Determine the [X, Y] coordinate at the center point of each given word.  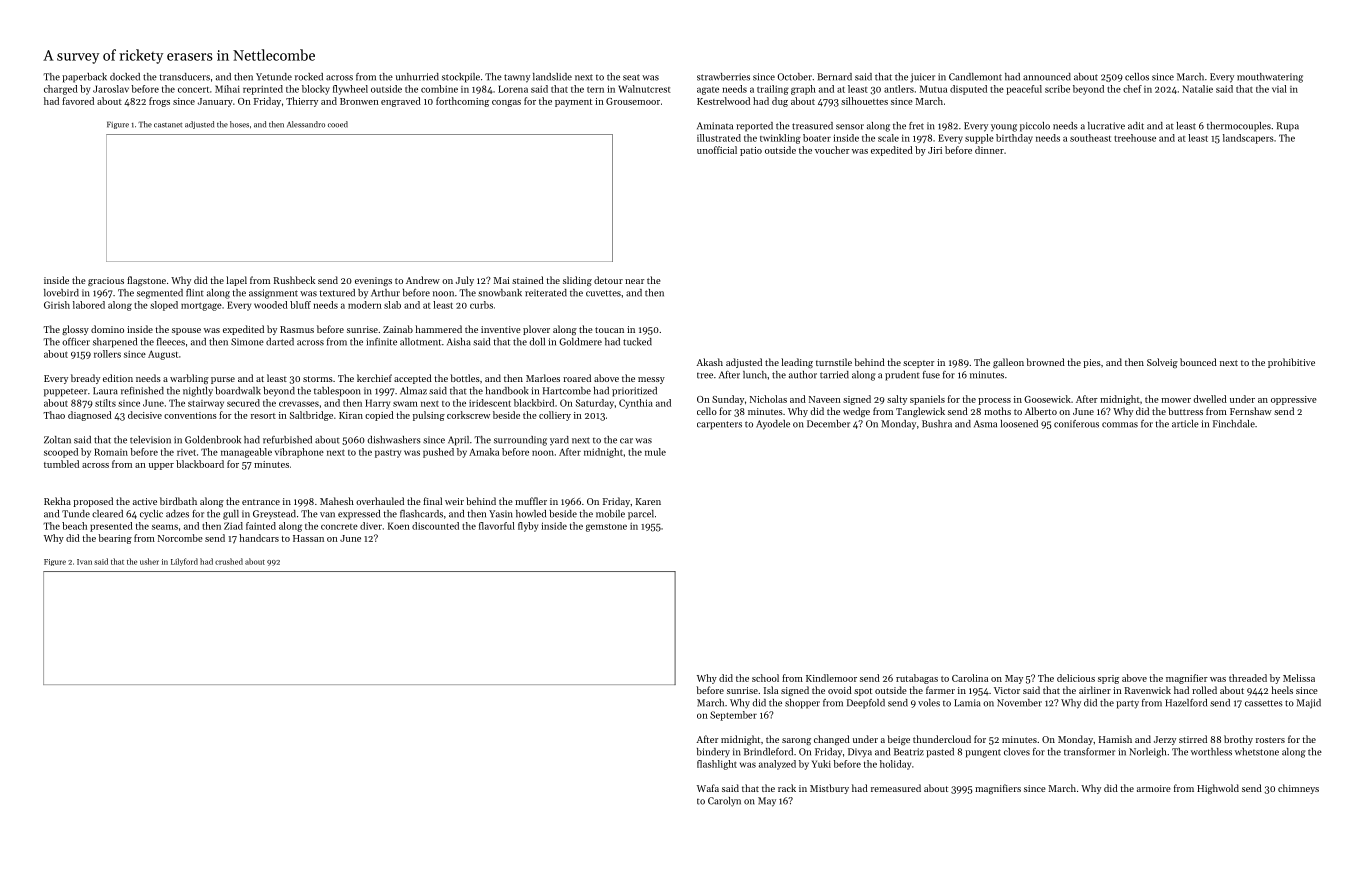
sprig [1108, 679]
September [733, 716]
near [634, 281]
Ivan [84, 562]
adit [1136, 126]
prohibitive [1291, 363]
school [765, 678]
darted [280, 342]
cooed [338, 124]
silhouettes [864, 101]
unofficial [717, 150]
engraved [401, 102]
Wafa [708, 788]
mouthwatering [1270, 78]
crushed [229, 561]
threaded [1248, 678]
